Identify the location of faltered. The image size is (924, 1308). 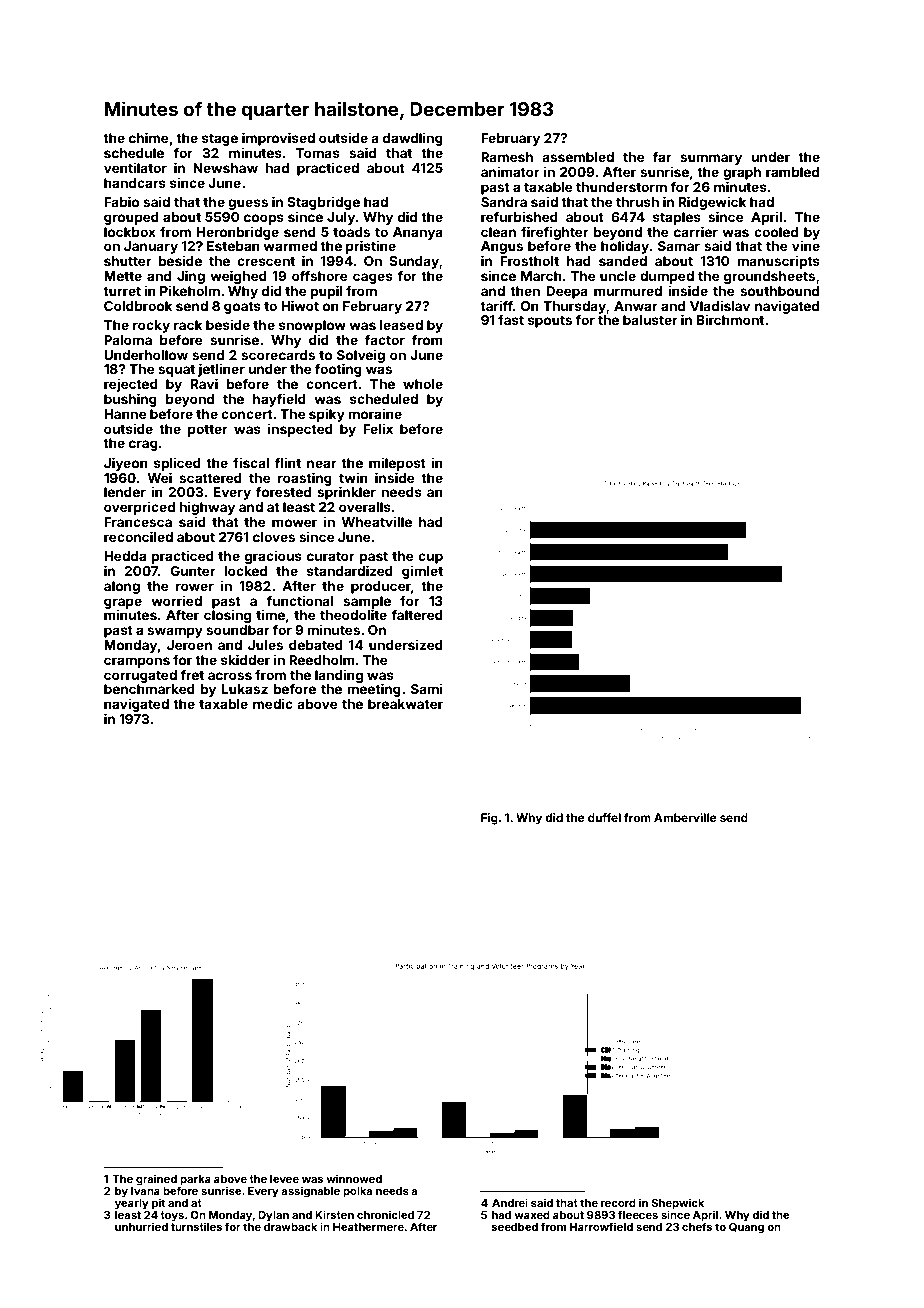
(417, 614).
